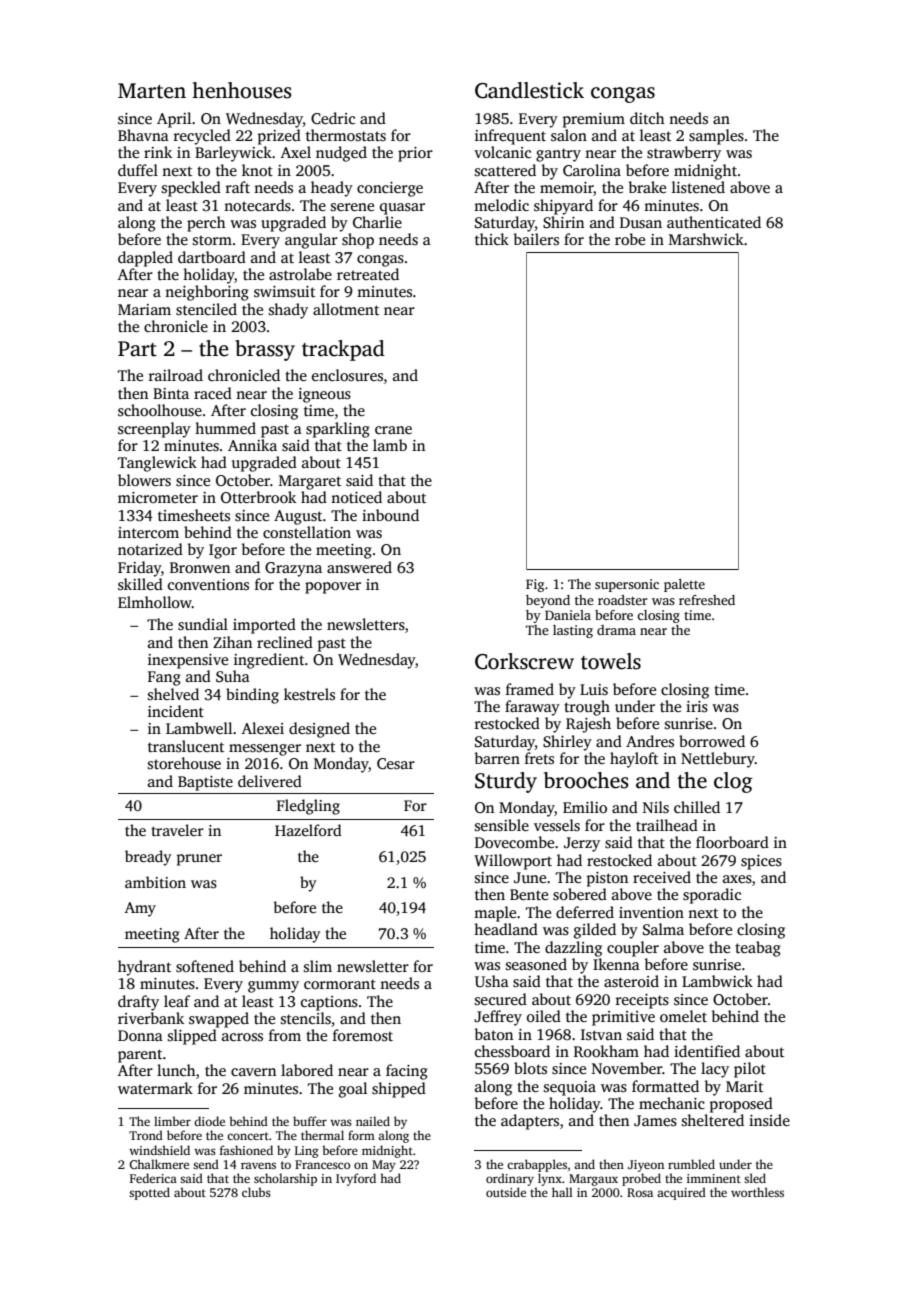 Image resolution: width=908 pixels, height=1316 pixels. I want to click on bready, so click(148, 858).
